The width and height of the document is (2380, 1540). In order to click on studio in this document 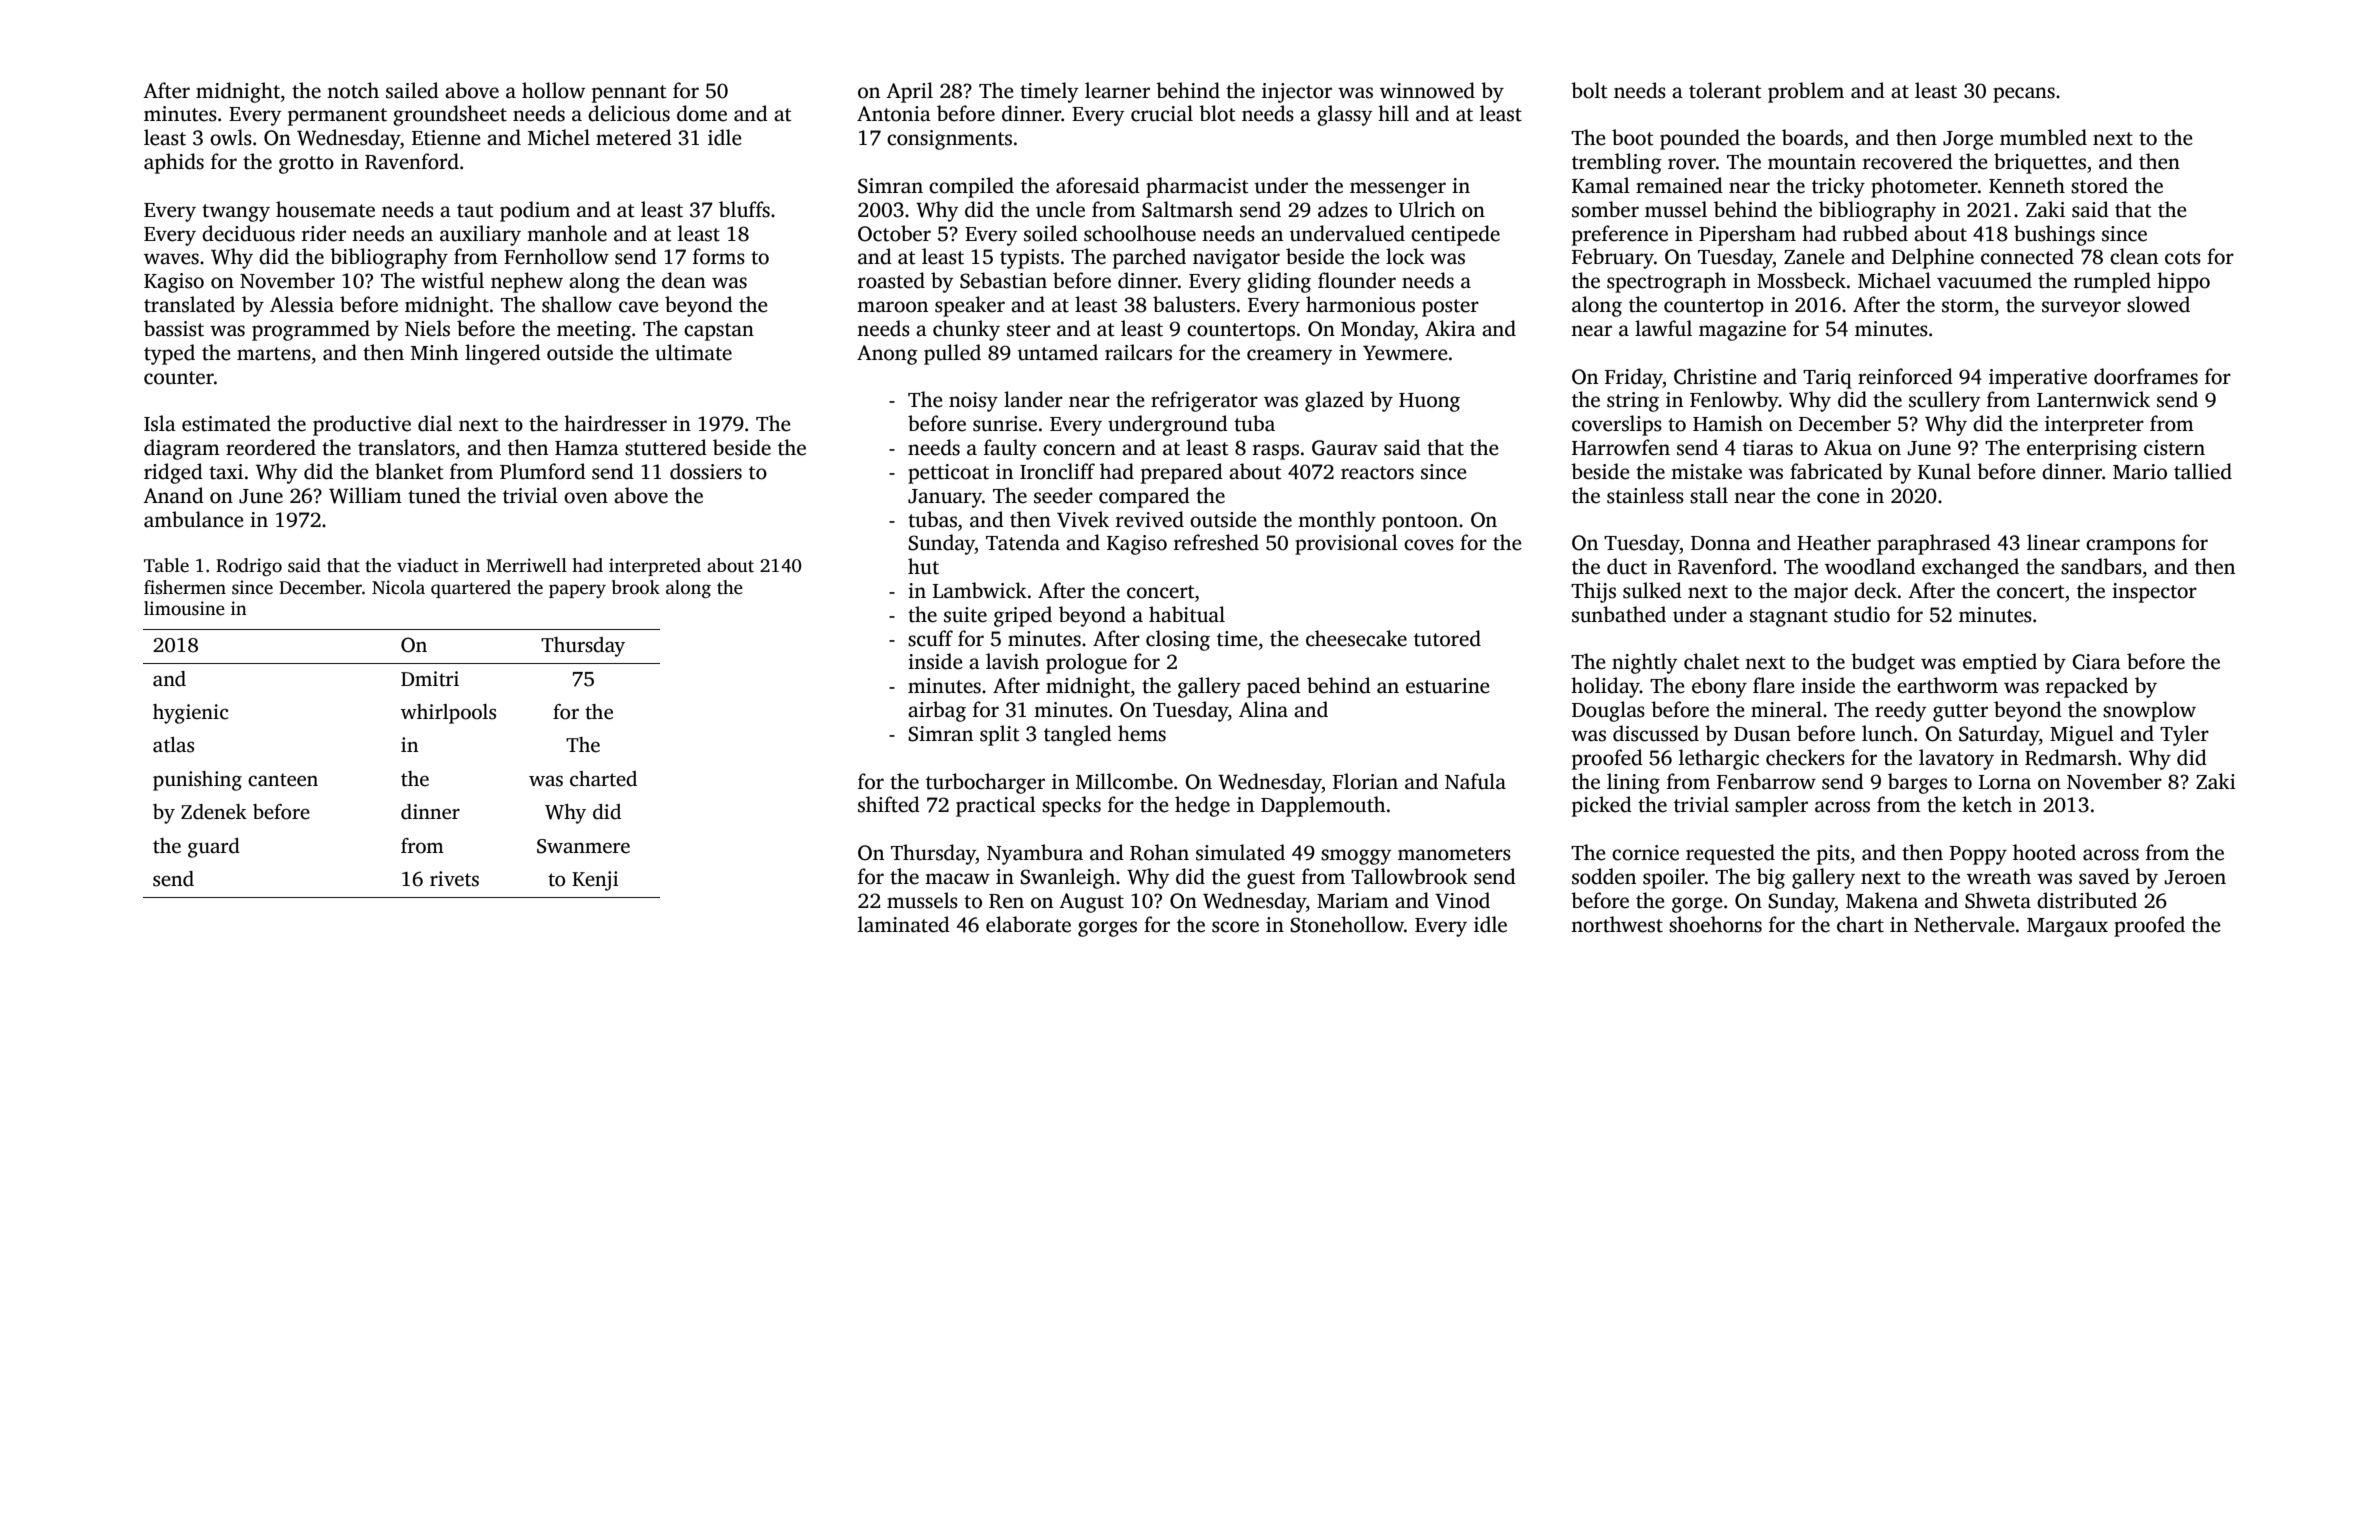, I will do `click(1862, 614)`.
